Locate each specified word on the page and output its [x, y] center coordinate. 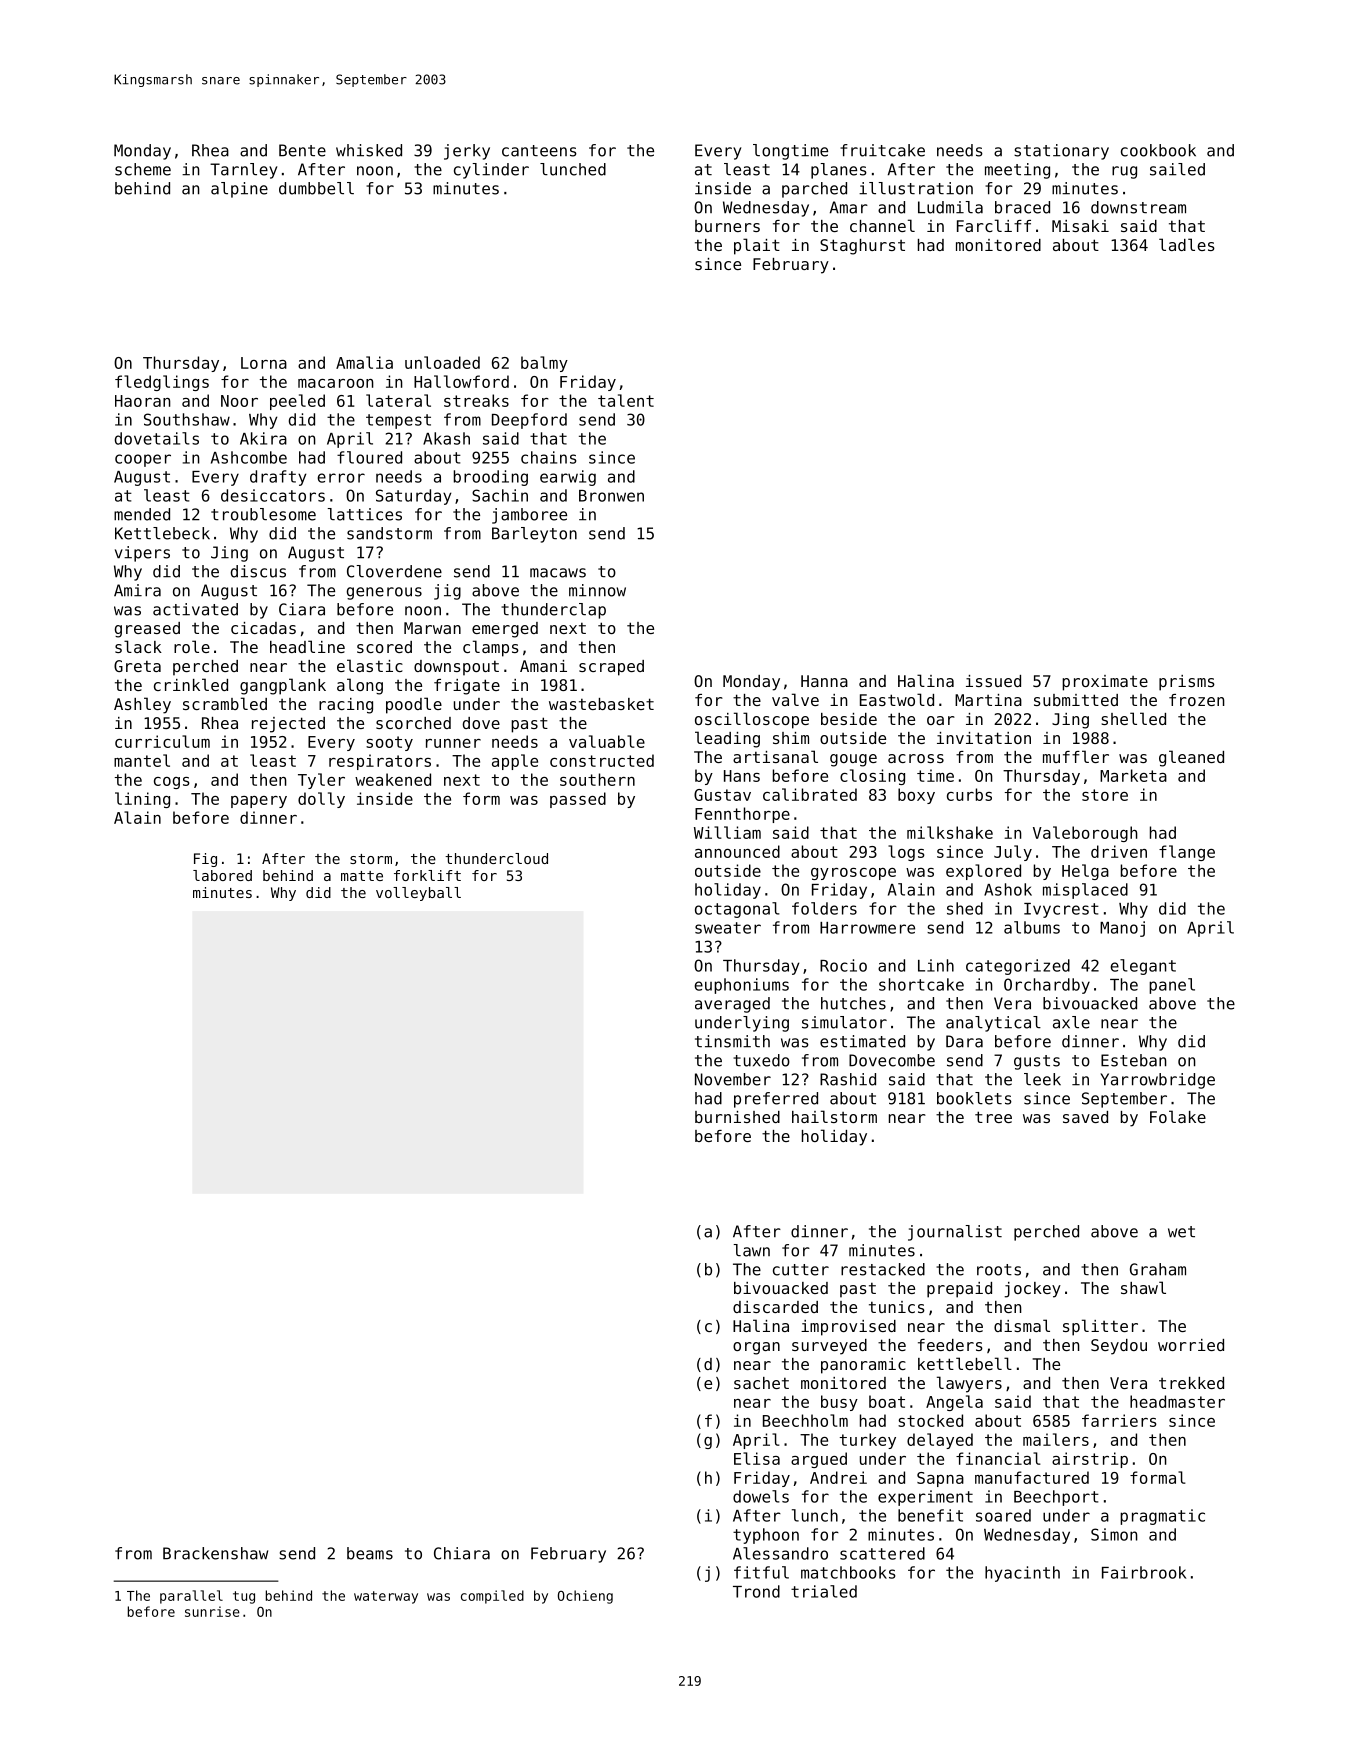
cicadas [263, 628]
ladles [1187, 244]
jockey [1032, 1290]
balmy [544, 364]
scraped [611, 668]
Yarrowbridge [1157, 1081]
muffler [1076, 756]
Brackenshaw [215, 1553]
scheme [143, 169]
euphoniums [741, 986]
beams [370, 1553]
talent [626, 400]
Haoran [143, 401]
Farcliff [994, 225]
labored [222, 875]
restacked [883, 1269]
